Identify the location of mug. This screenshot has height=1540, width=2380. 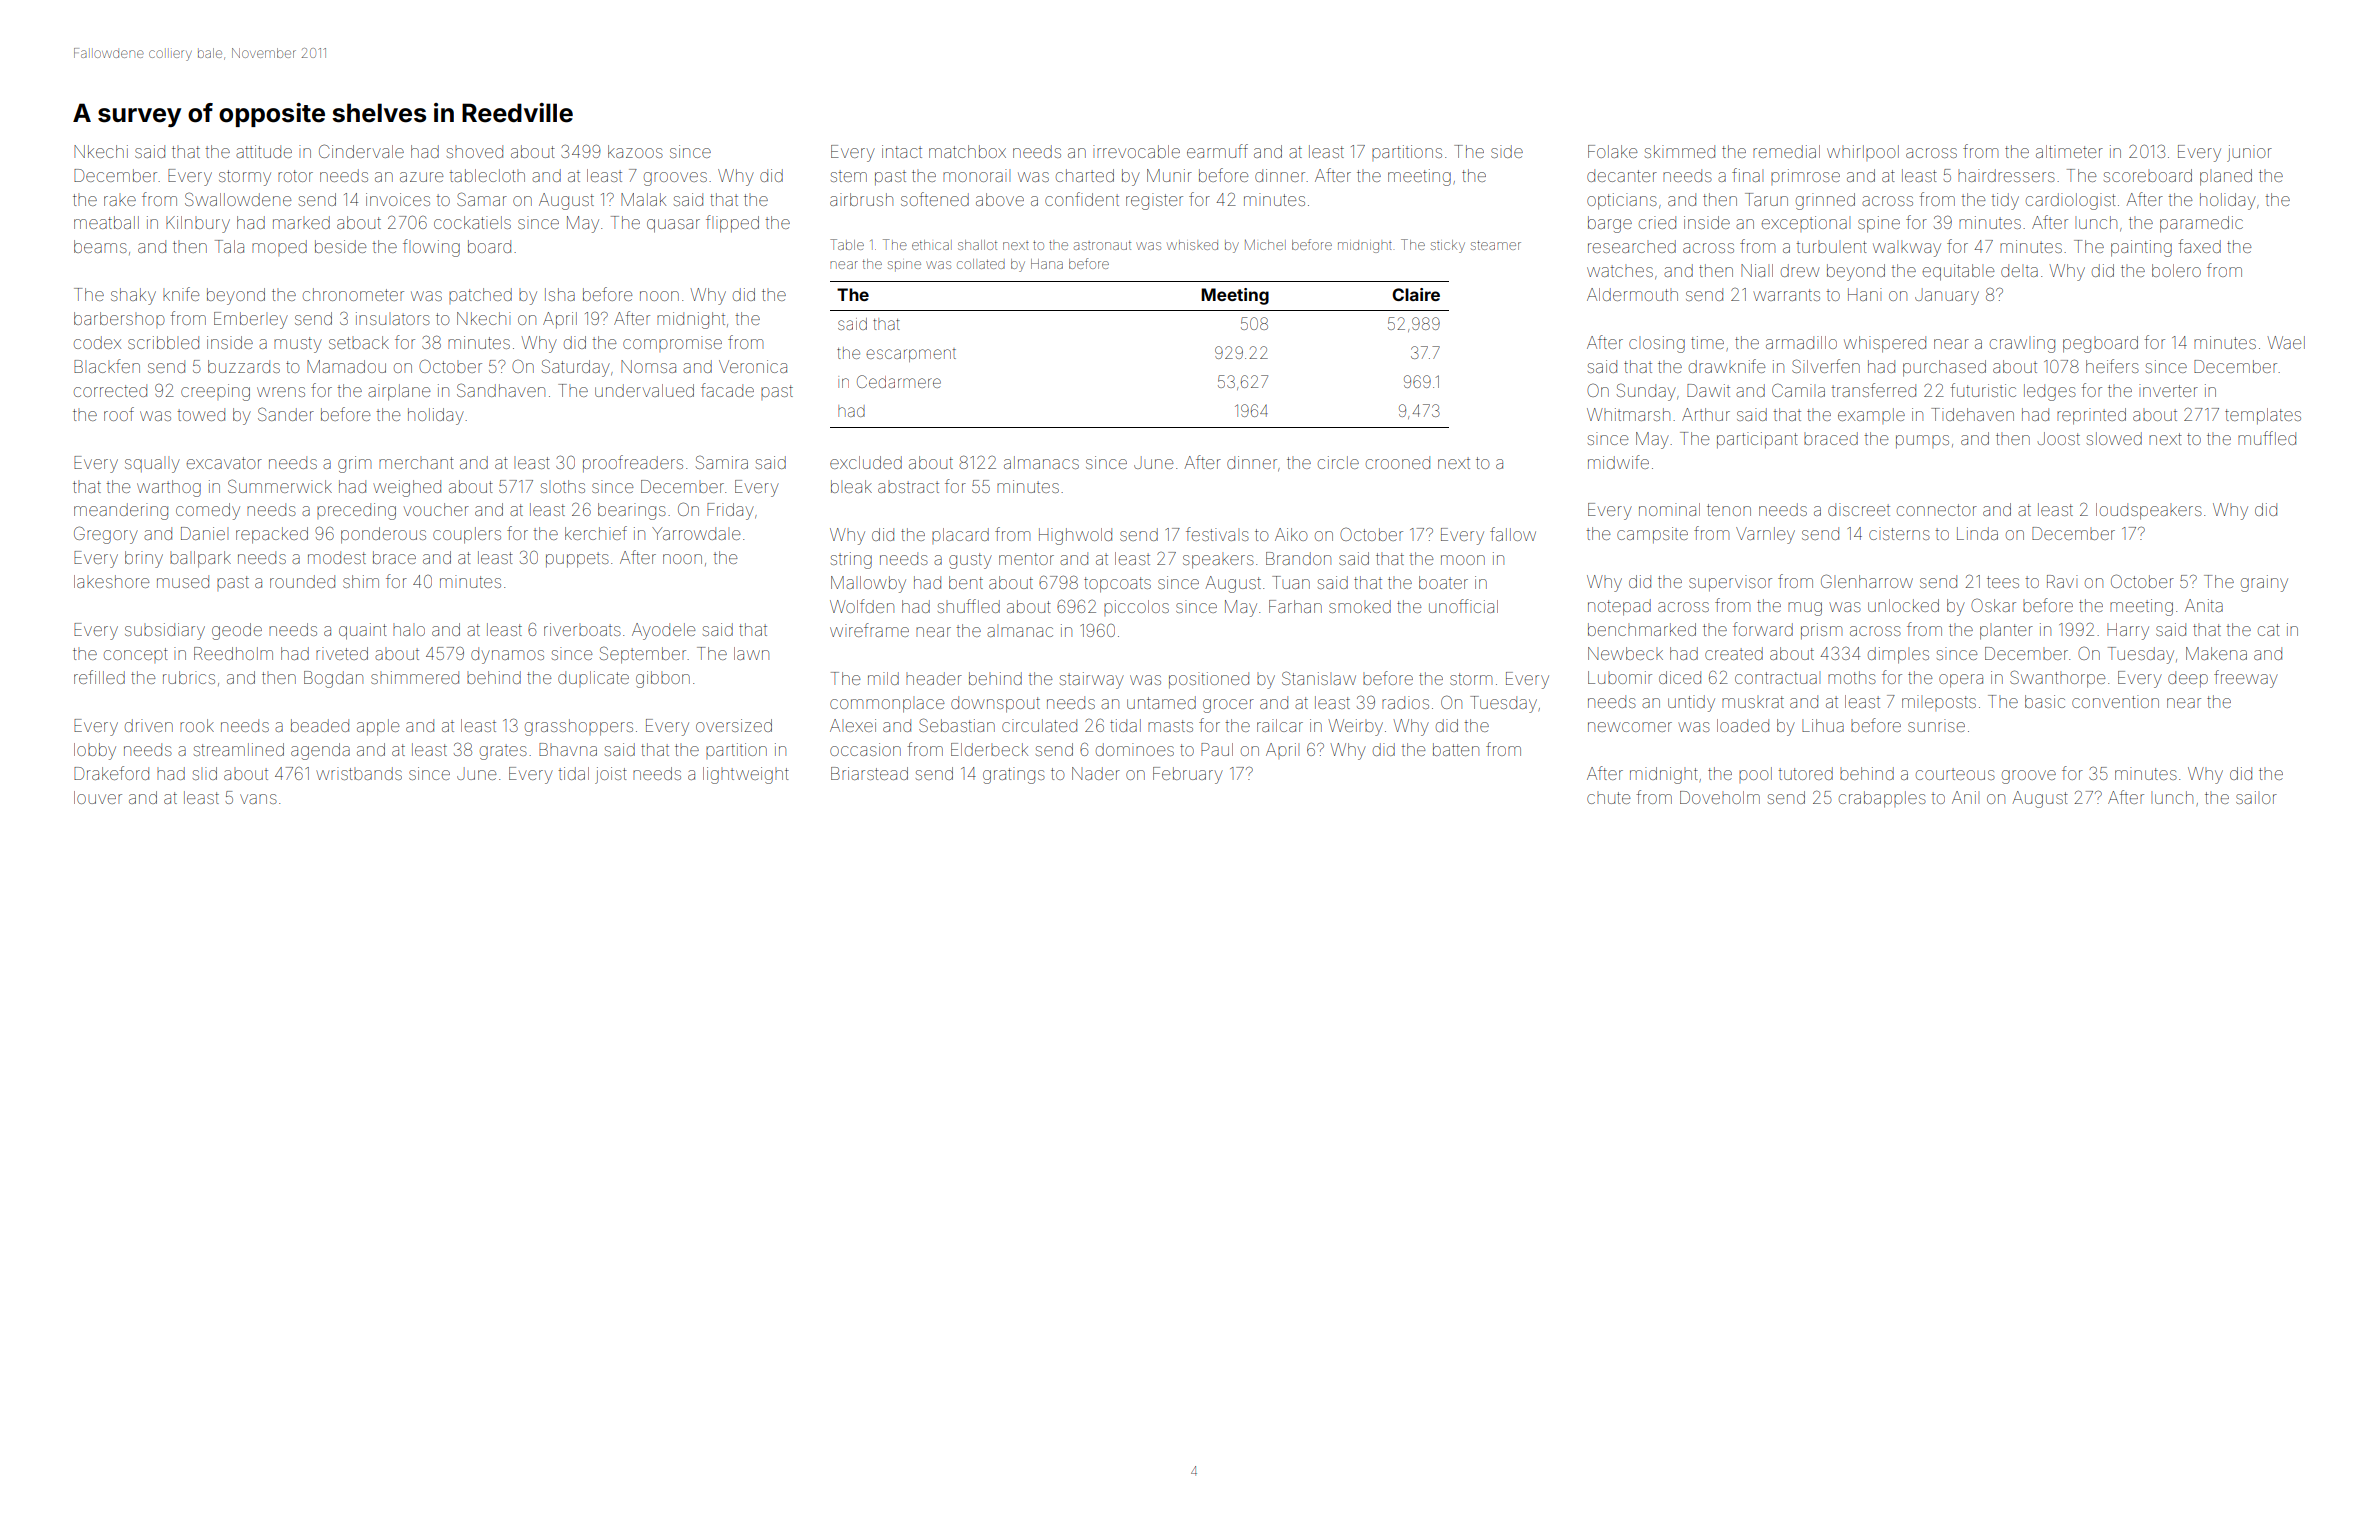
(1805, 609).
